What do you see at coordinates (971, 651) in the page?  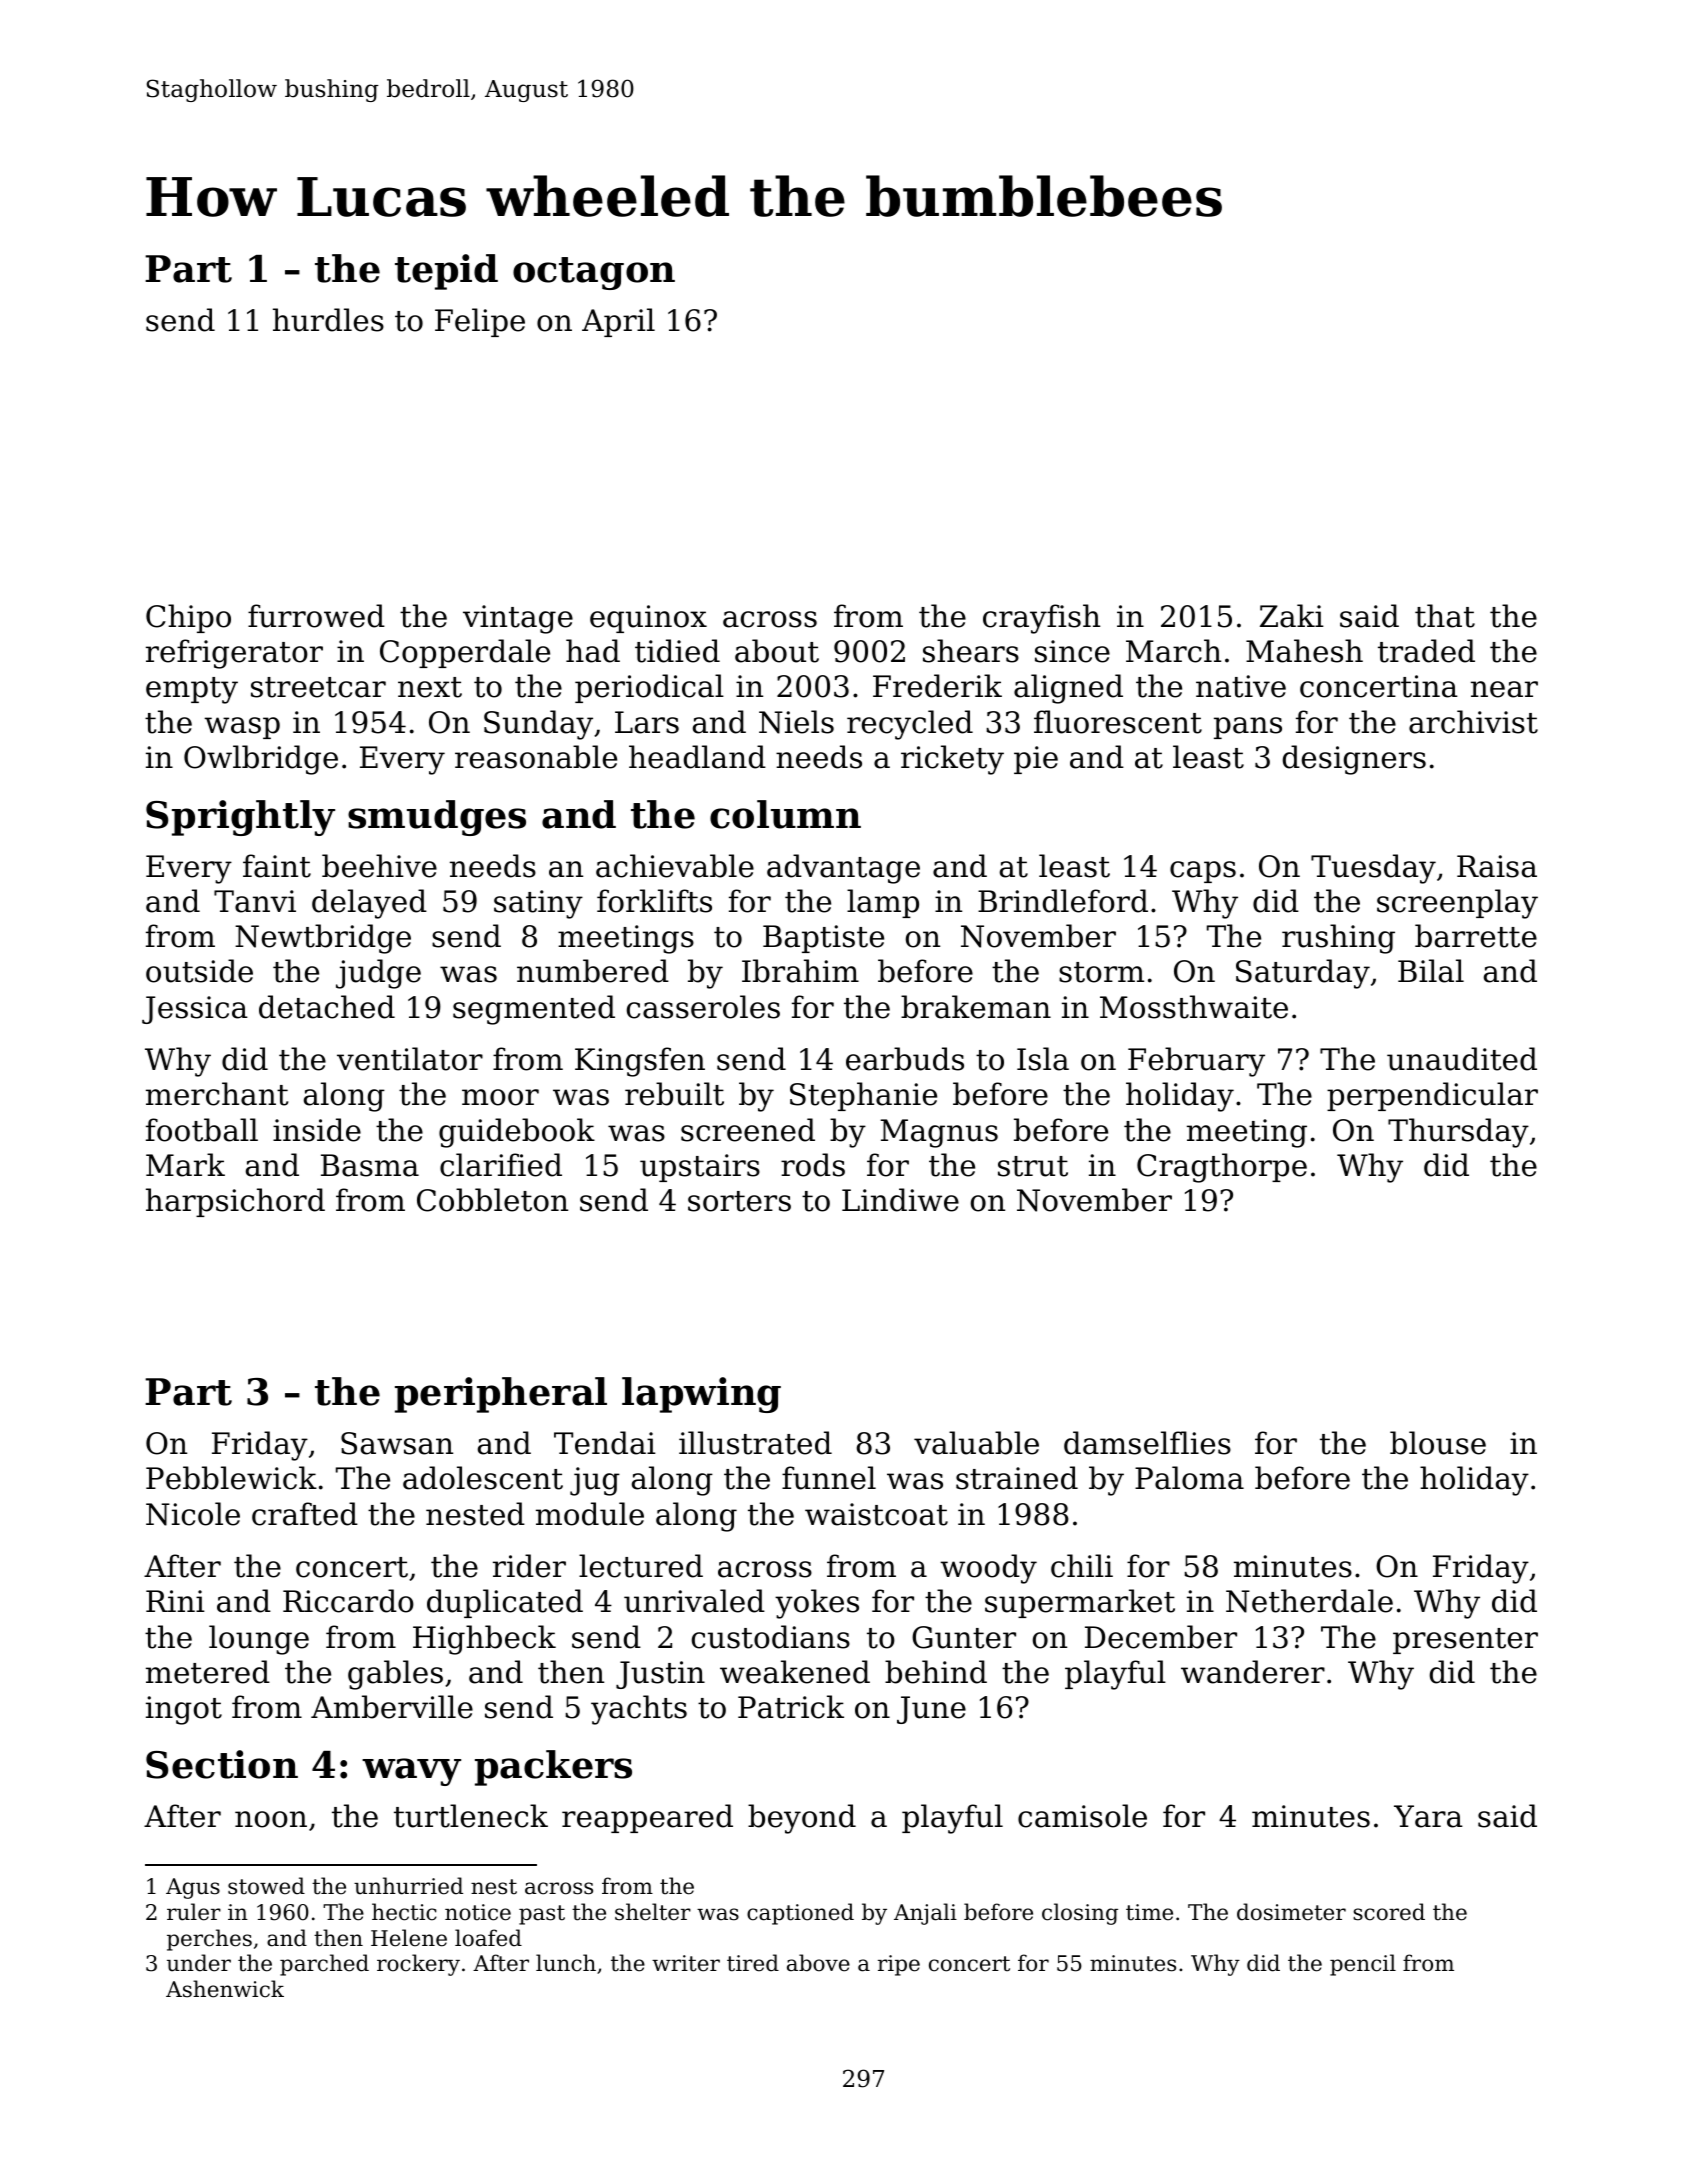 I see `shears` at bounding box center [971, 651].
